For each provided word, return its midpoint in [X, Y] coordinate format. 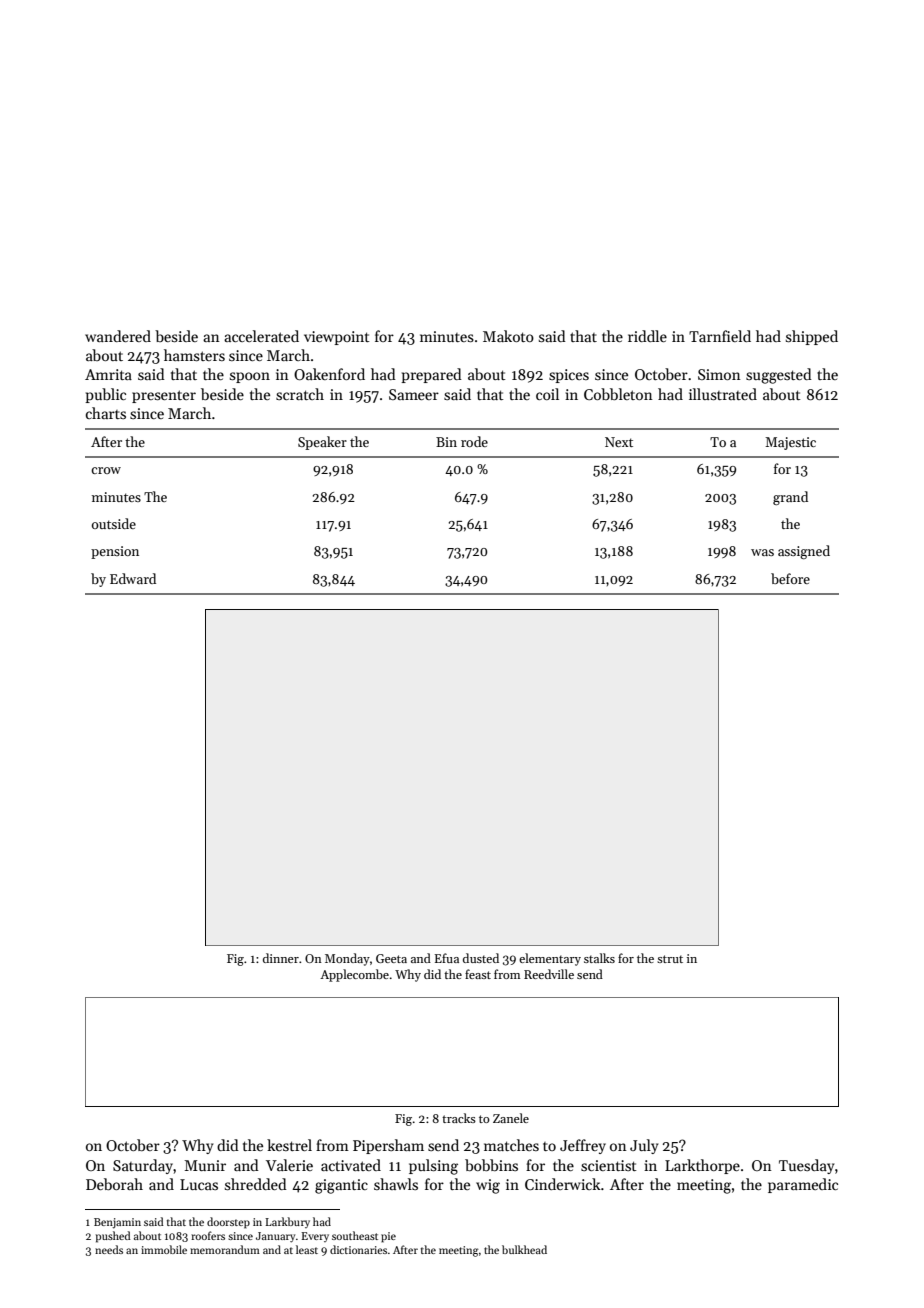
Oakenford [329, 374]
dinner [281, 958]
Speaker [322, 443]
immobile [164, 1249]
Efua [447, 958]
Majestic [790, 443]
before [790, 578]
